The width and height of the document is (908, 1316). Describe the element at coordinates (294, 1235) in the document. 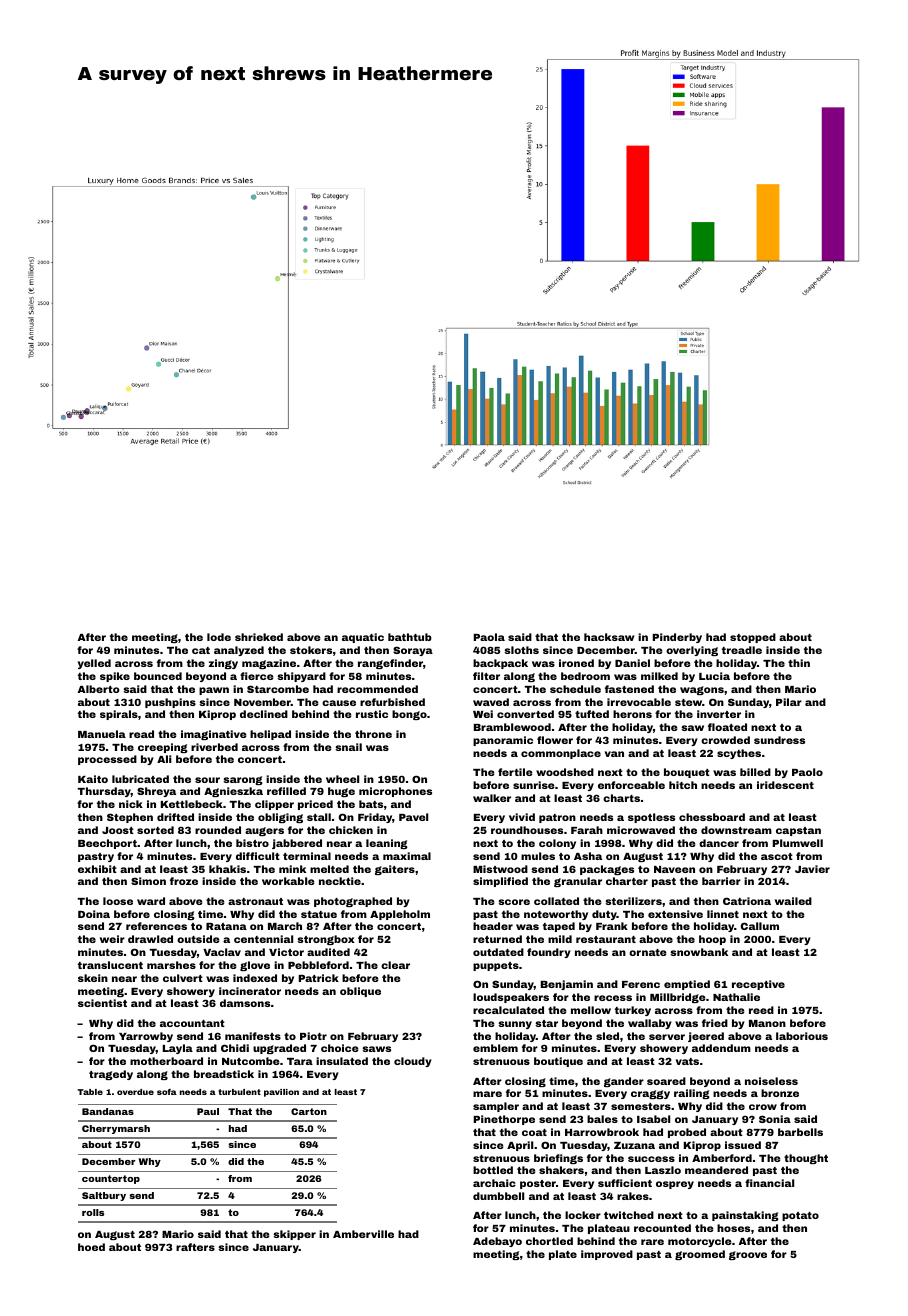

I see `skipper` at that location.
